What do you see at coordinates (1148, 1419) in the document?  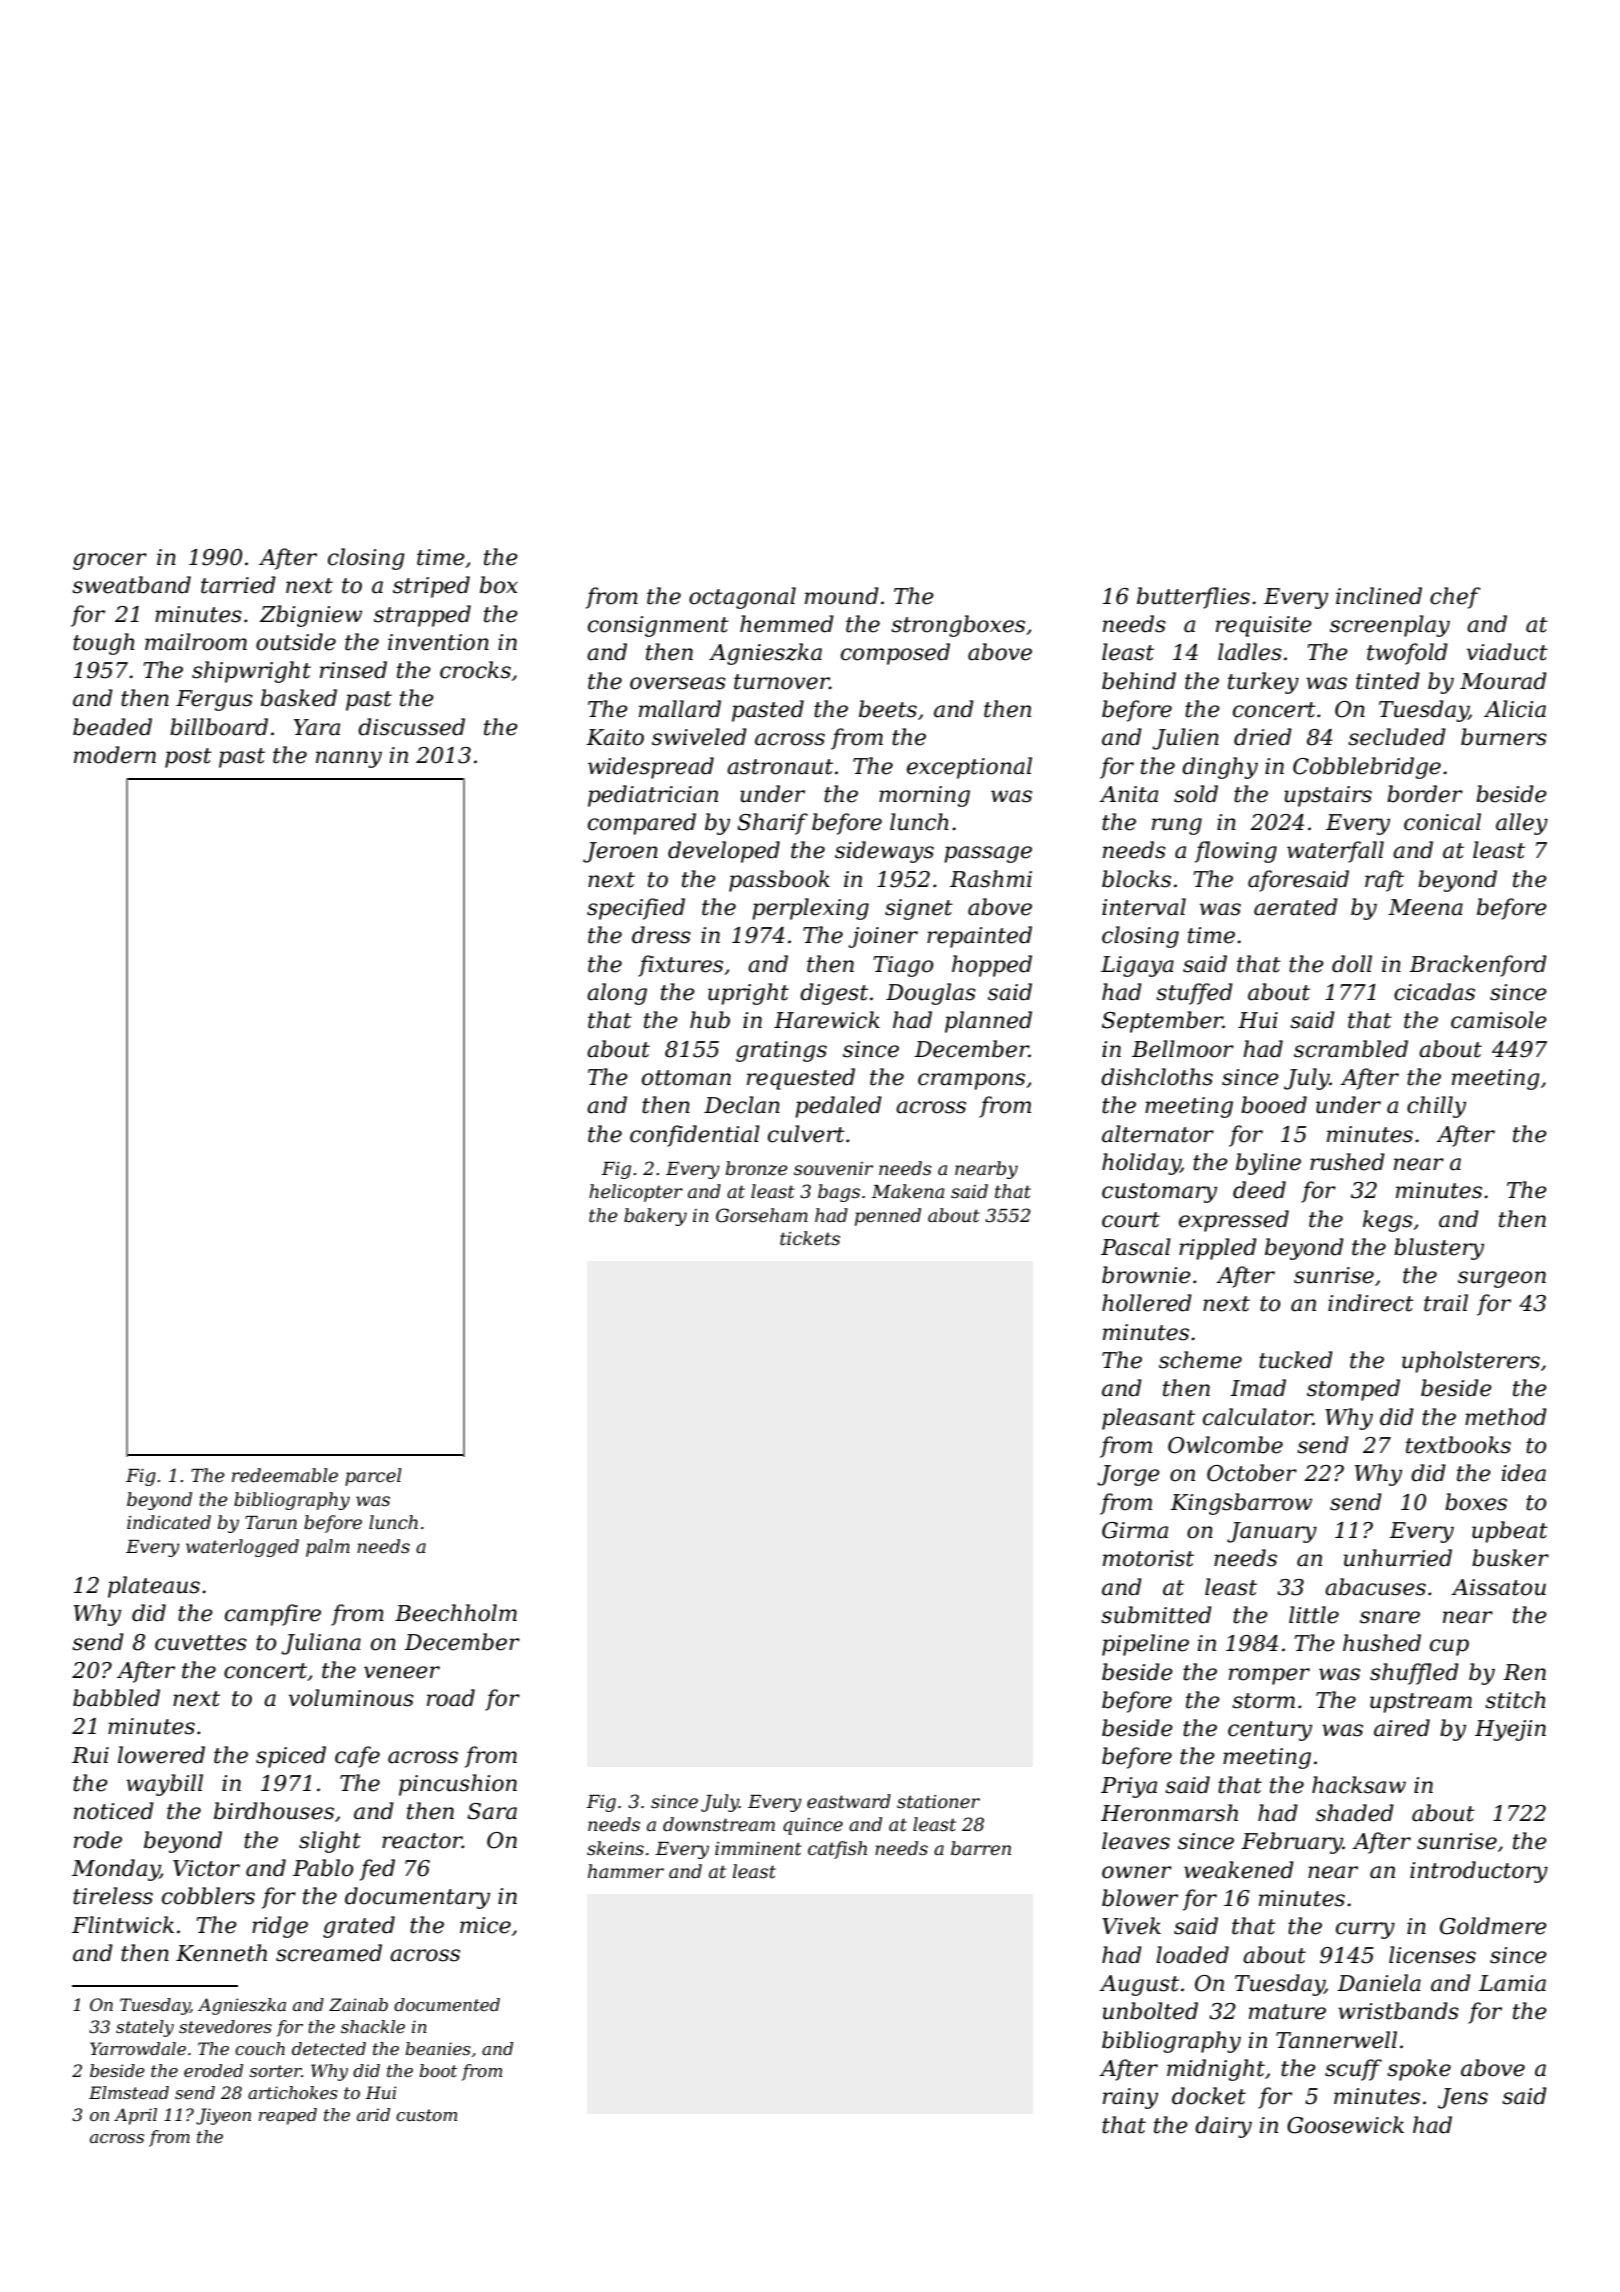 I see `pleasant` at bounding box center [1148, 1419].
